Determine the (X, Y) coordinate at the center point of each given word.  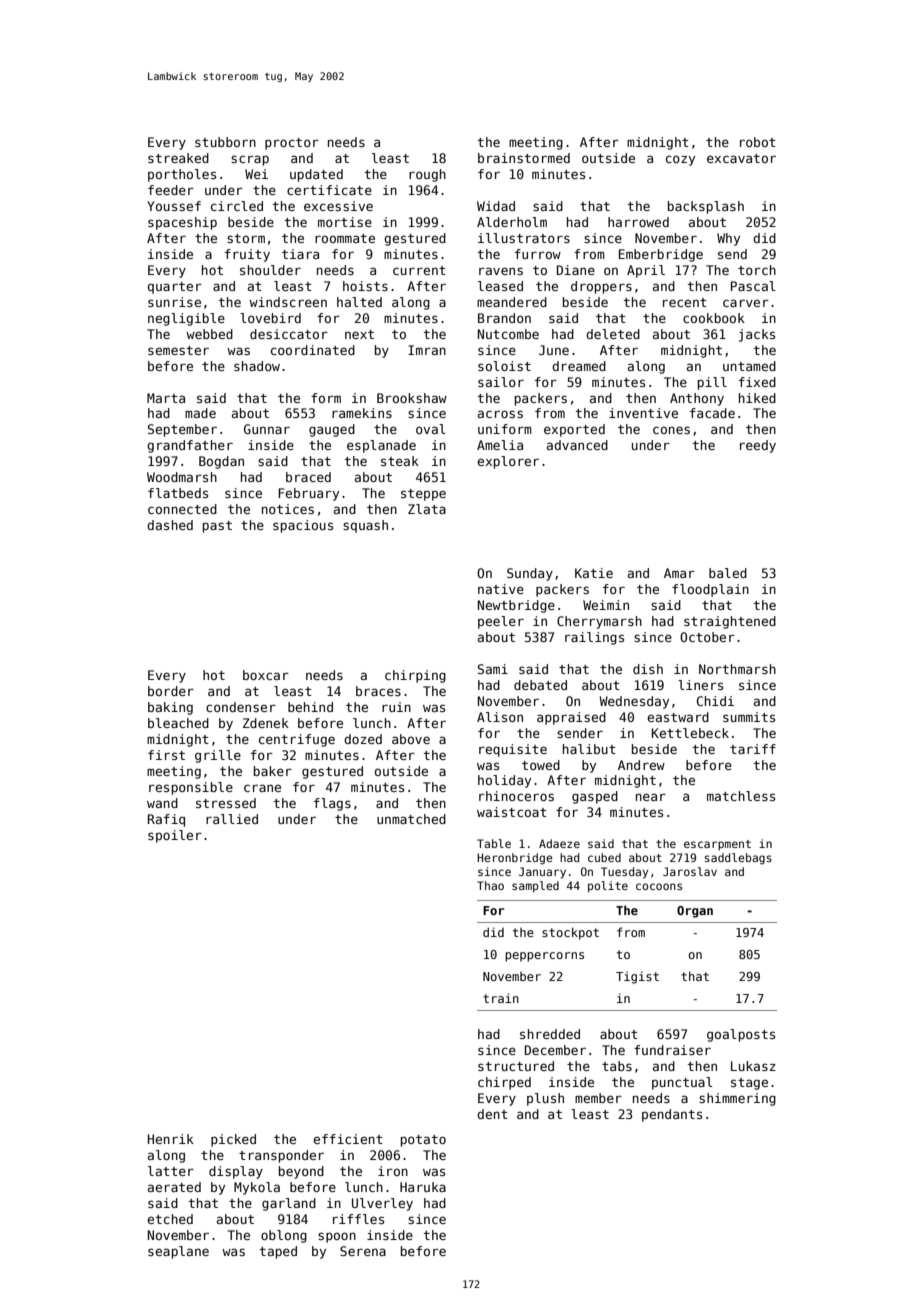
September (182, 430)
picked (233, 1140)
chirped (504, 1083)
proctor (292, 144)
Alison (500, 717)
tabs (617, 1066)
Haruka (423, 1187)
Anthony (697, 399)
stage (749, 1084)
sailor (501, 382)
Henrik (171, 1139)
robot (758, 142)
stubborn (225, 142)
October (707, 637)
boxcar (266, 675)
